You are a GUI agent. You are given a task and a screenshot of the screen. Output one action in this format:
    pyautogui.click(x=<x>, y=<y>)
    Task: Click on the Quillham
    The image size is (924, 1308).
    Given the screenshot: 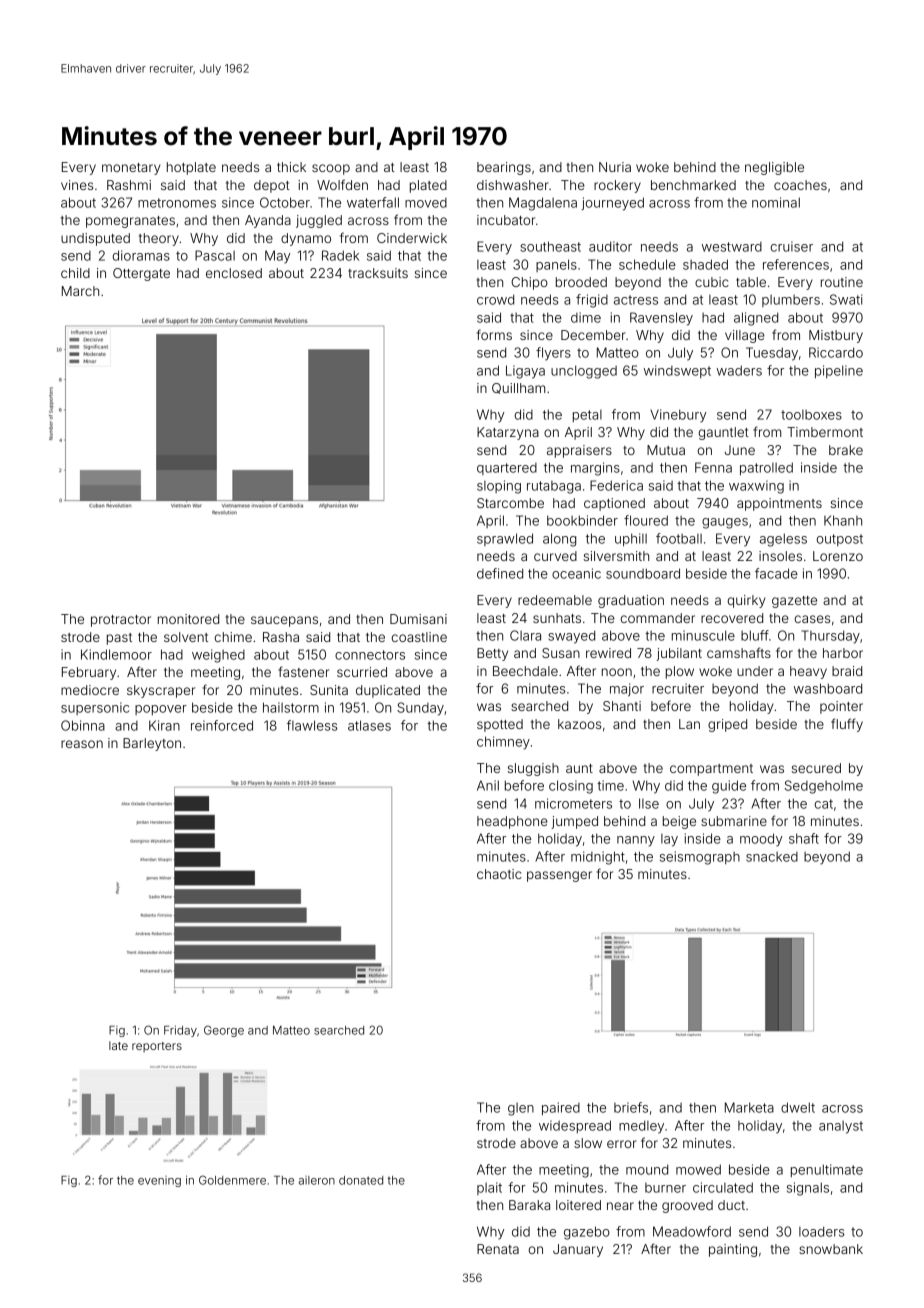 What is the action you would take?
    pyautogui.click(x=518, y=388)
